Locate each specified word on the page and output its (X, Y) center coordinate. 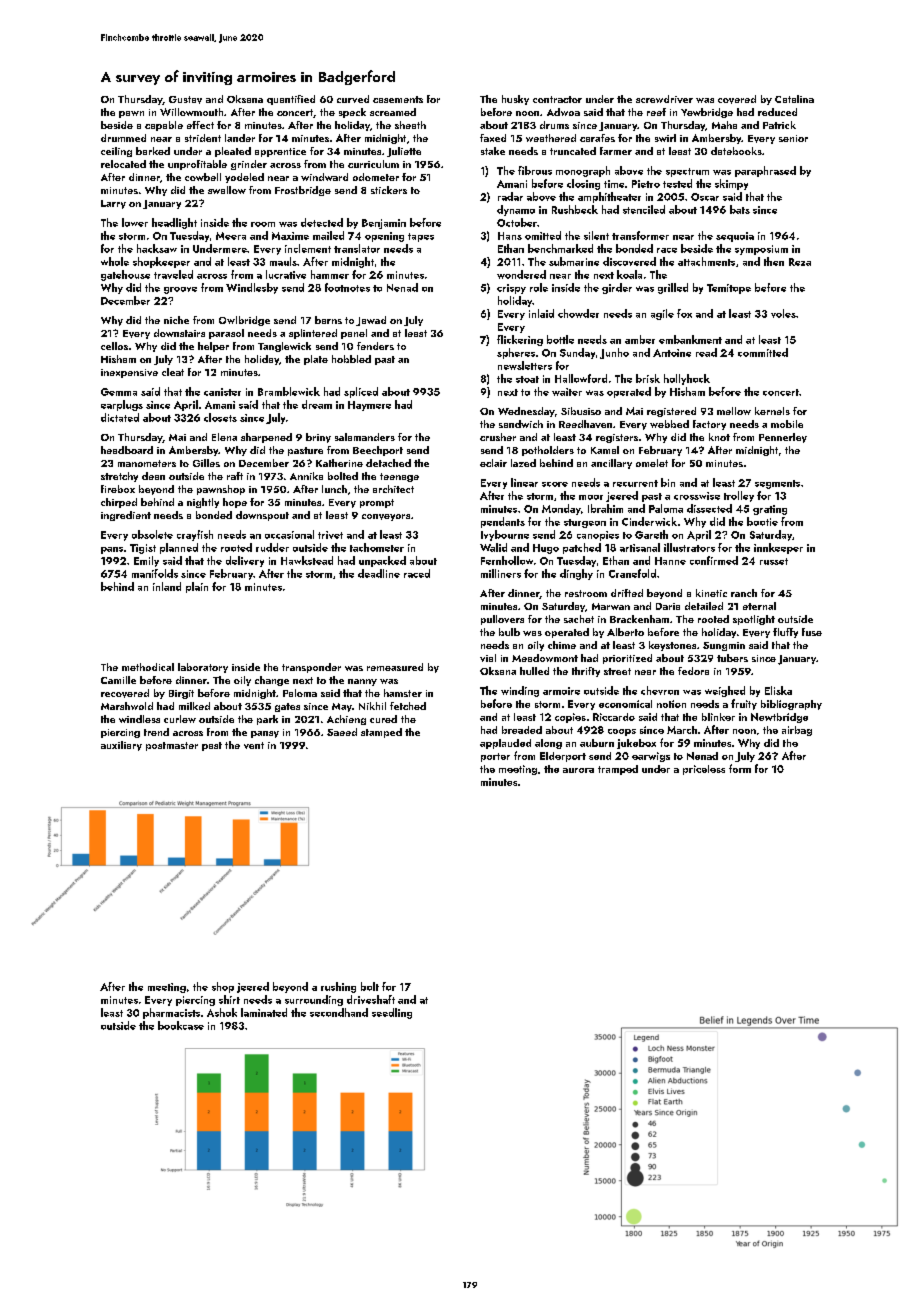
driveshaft (371, 999)
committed (763, 352)
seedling (392, 1013)
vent (254, 745)
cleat (173, 372)
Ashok (222, 1012)
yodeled (244, 178)
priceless (704, 770)
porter (495, 757)
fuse (812, 632)
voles (783, 313)
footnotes (347, 287)
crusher (498, 437)
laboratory (203, 668)
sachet (579, 619)
